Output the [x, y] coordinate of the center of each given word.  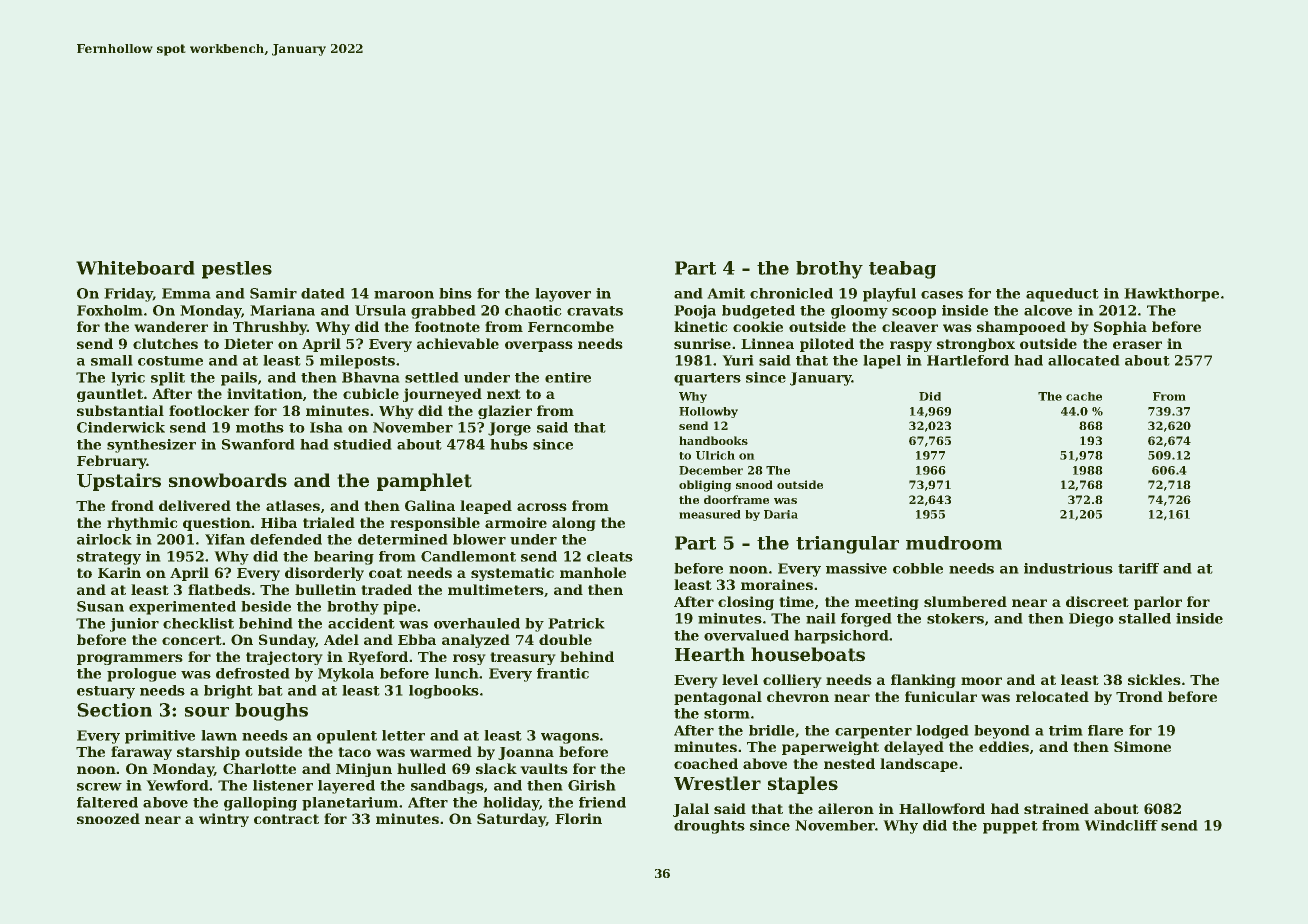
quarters [707, 379]
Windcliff [1121, 825]
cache [1084, 396]
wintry [224, 820]
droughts [709, 827]
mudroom [954, 543]
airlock [104, 539]
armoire [516, 522]
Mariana [282, 310]
